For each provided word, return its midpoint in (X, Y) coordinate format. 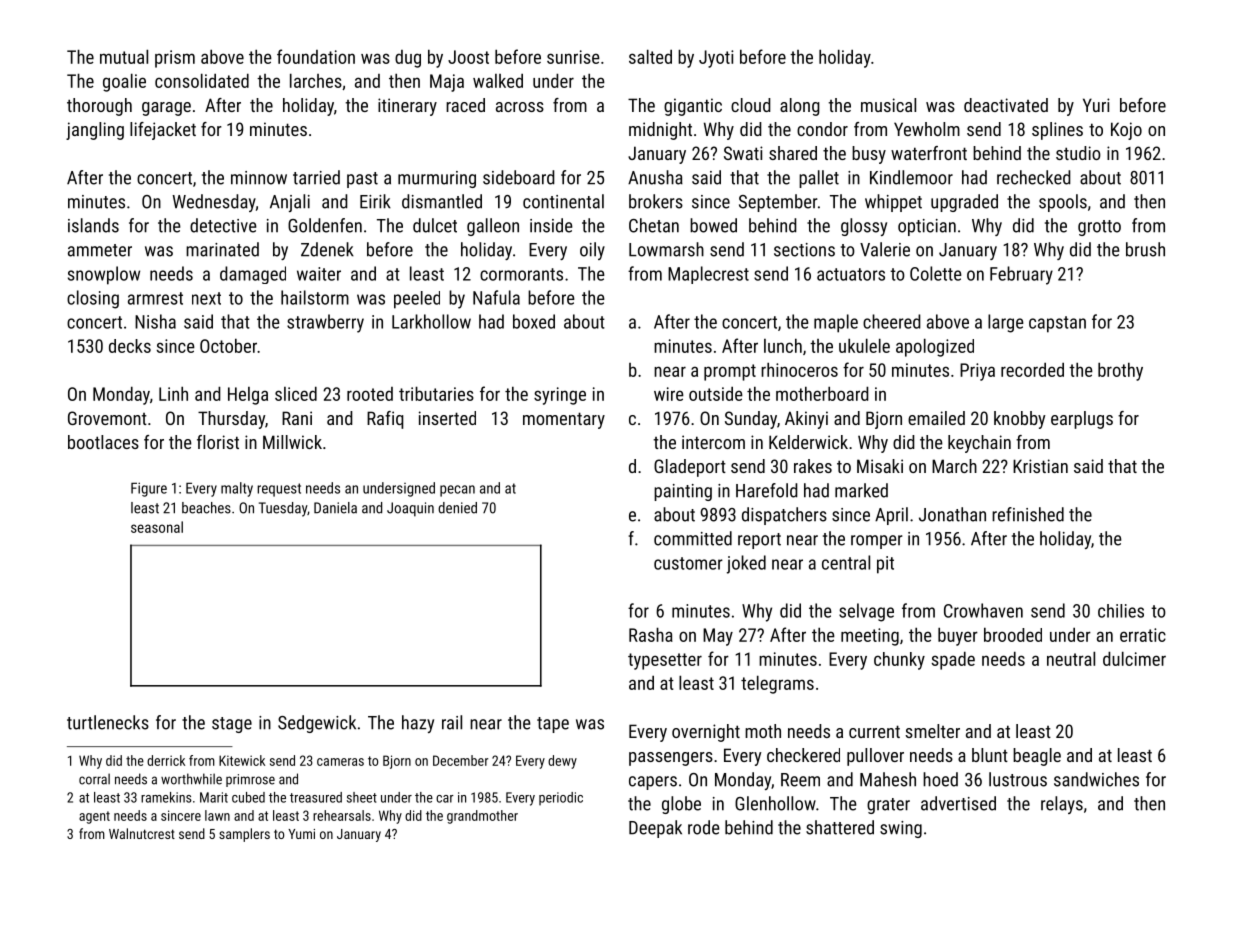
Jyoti (716, 59)
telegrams (777, 684)
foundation (316, 56)
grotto (1099, 228)
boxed (534, 321)
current (874, 731)
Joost (468, 57)
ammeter (100, 250)
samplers (244, 835)
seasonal (157, 527)
